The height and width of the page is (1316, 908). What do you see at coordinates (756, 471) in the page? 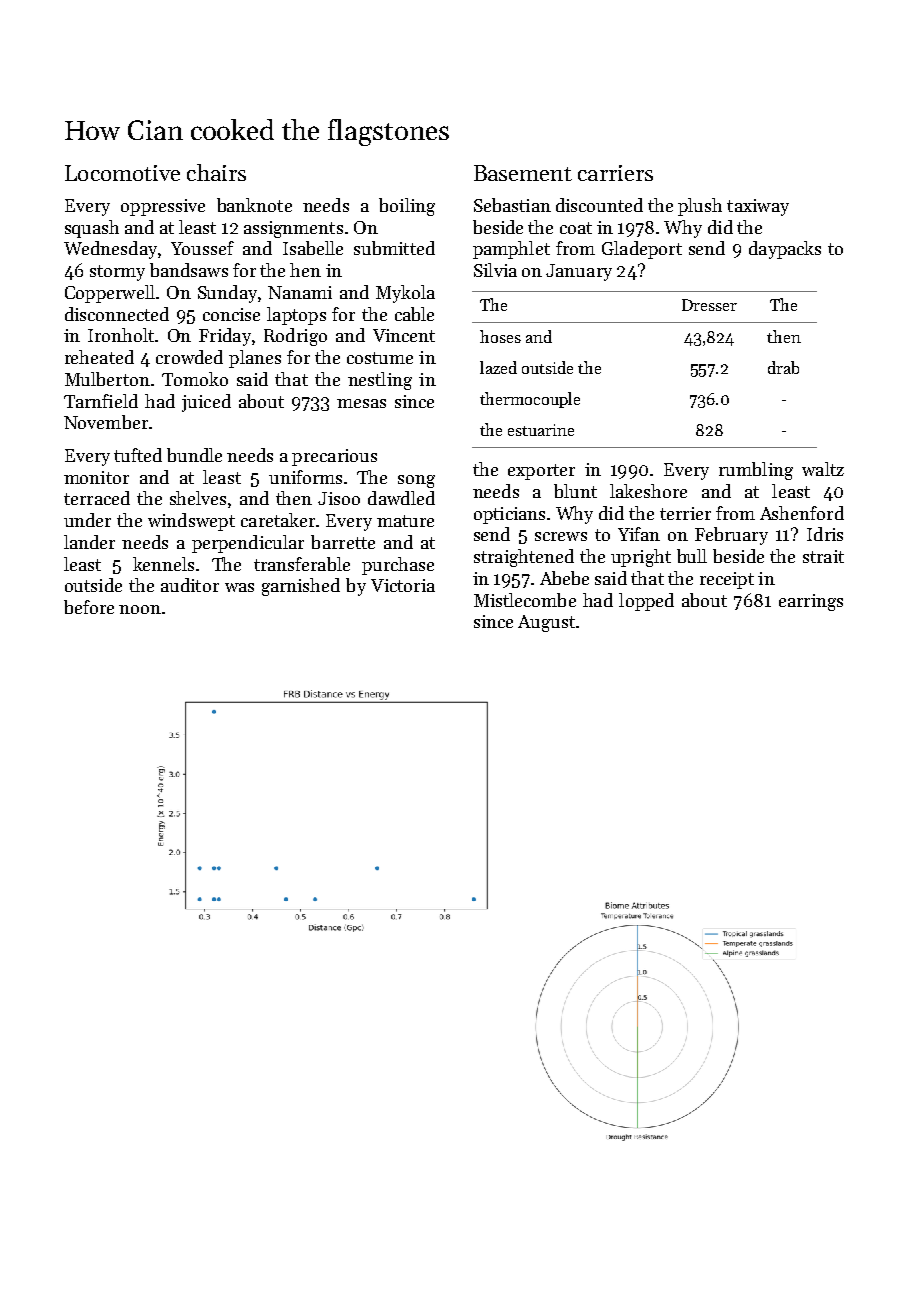
I see `rumbling` at bounding box center [756, 471].
